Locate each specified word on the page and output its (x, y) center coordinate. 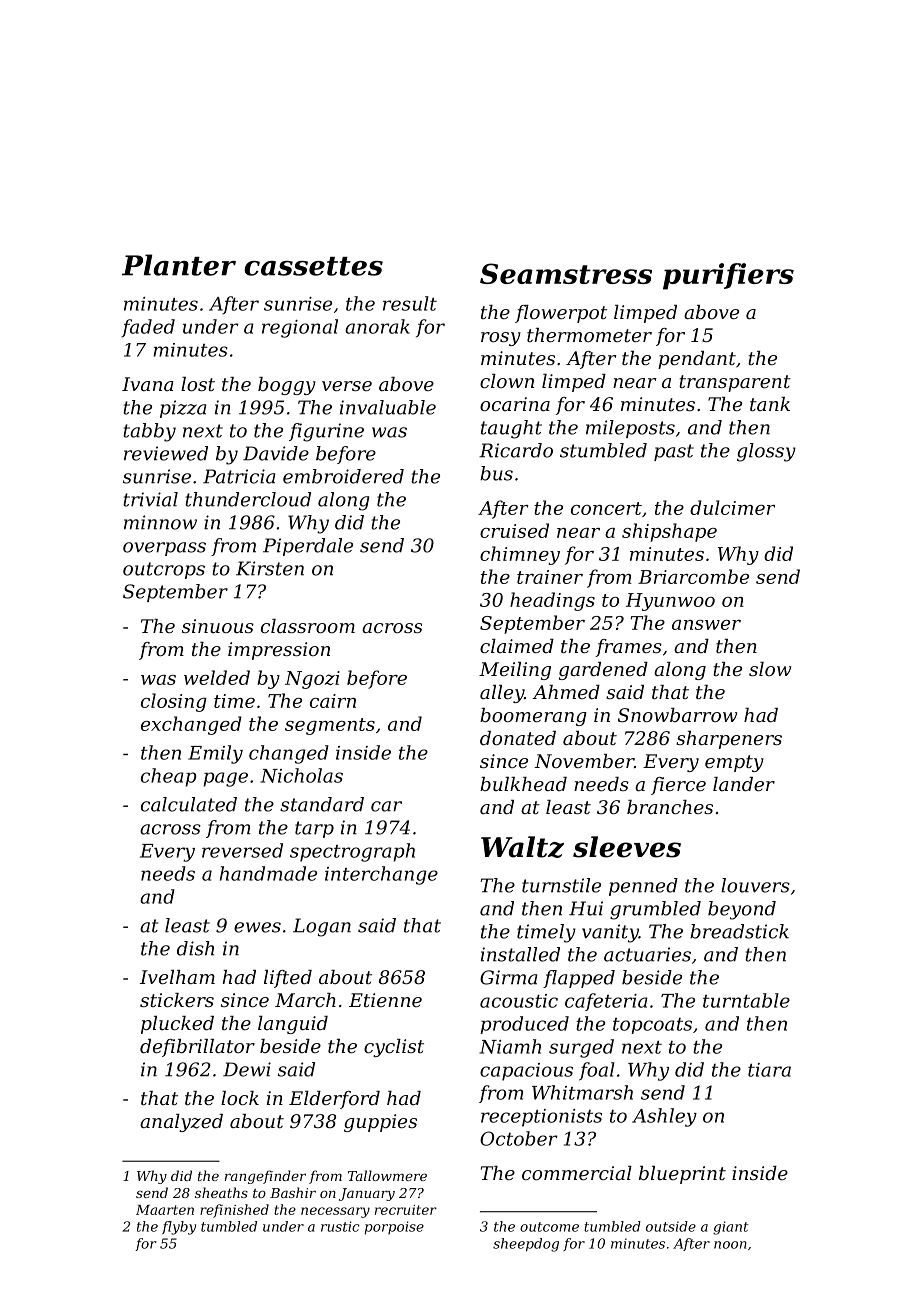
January (367, 1194)
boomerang (533, 717)
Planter (179, 265)
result (410, 303)
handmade (268, 873)
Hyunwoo (670, 602)
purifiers (728, 276)
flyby (179, 1228)
